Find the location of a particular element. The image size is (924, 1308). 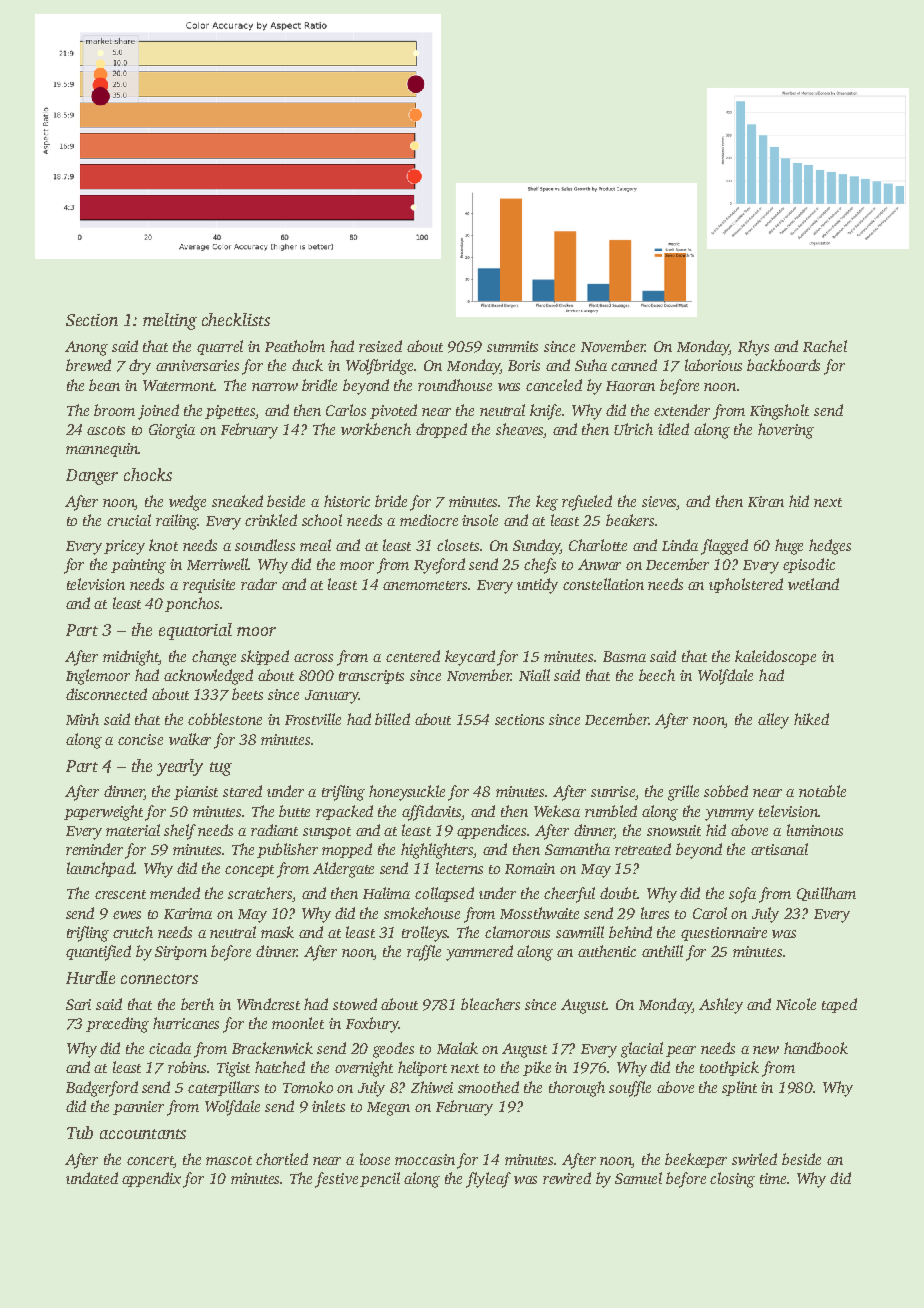

centered is located at coordinates (413, 656).
